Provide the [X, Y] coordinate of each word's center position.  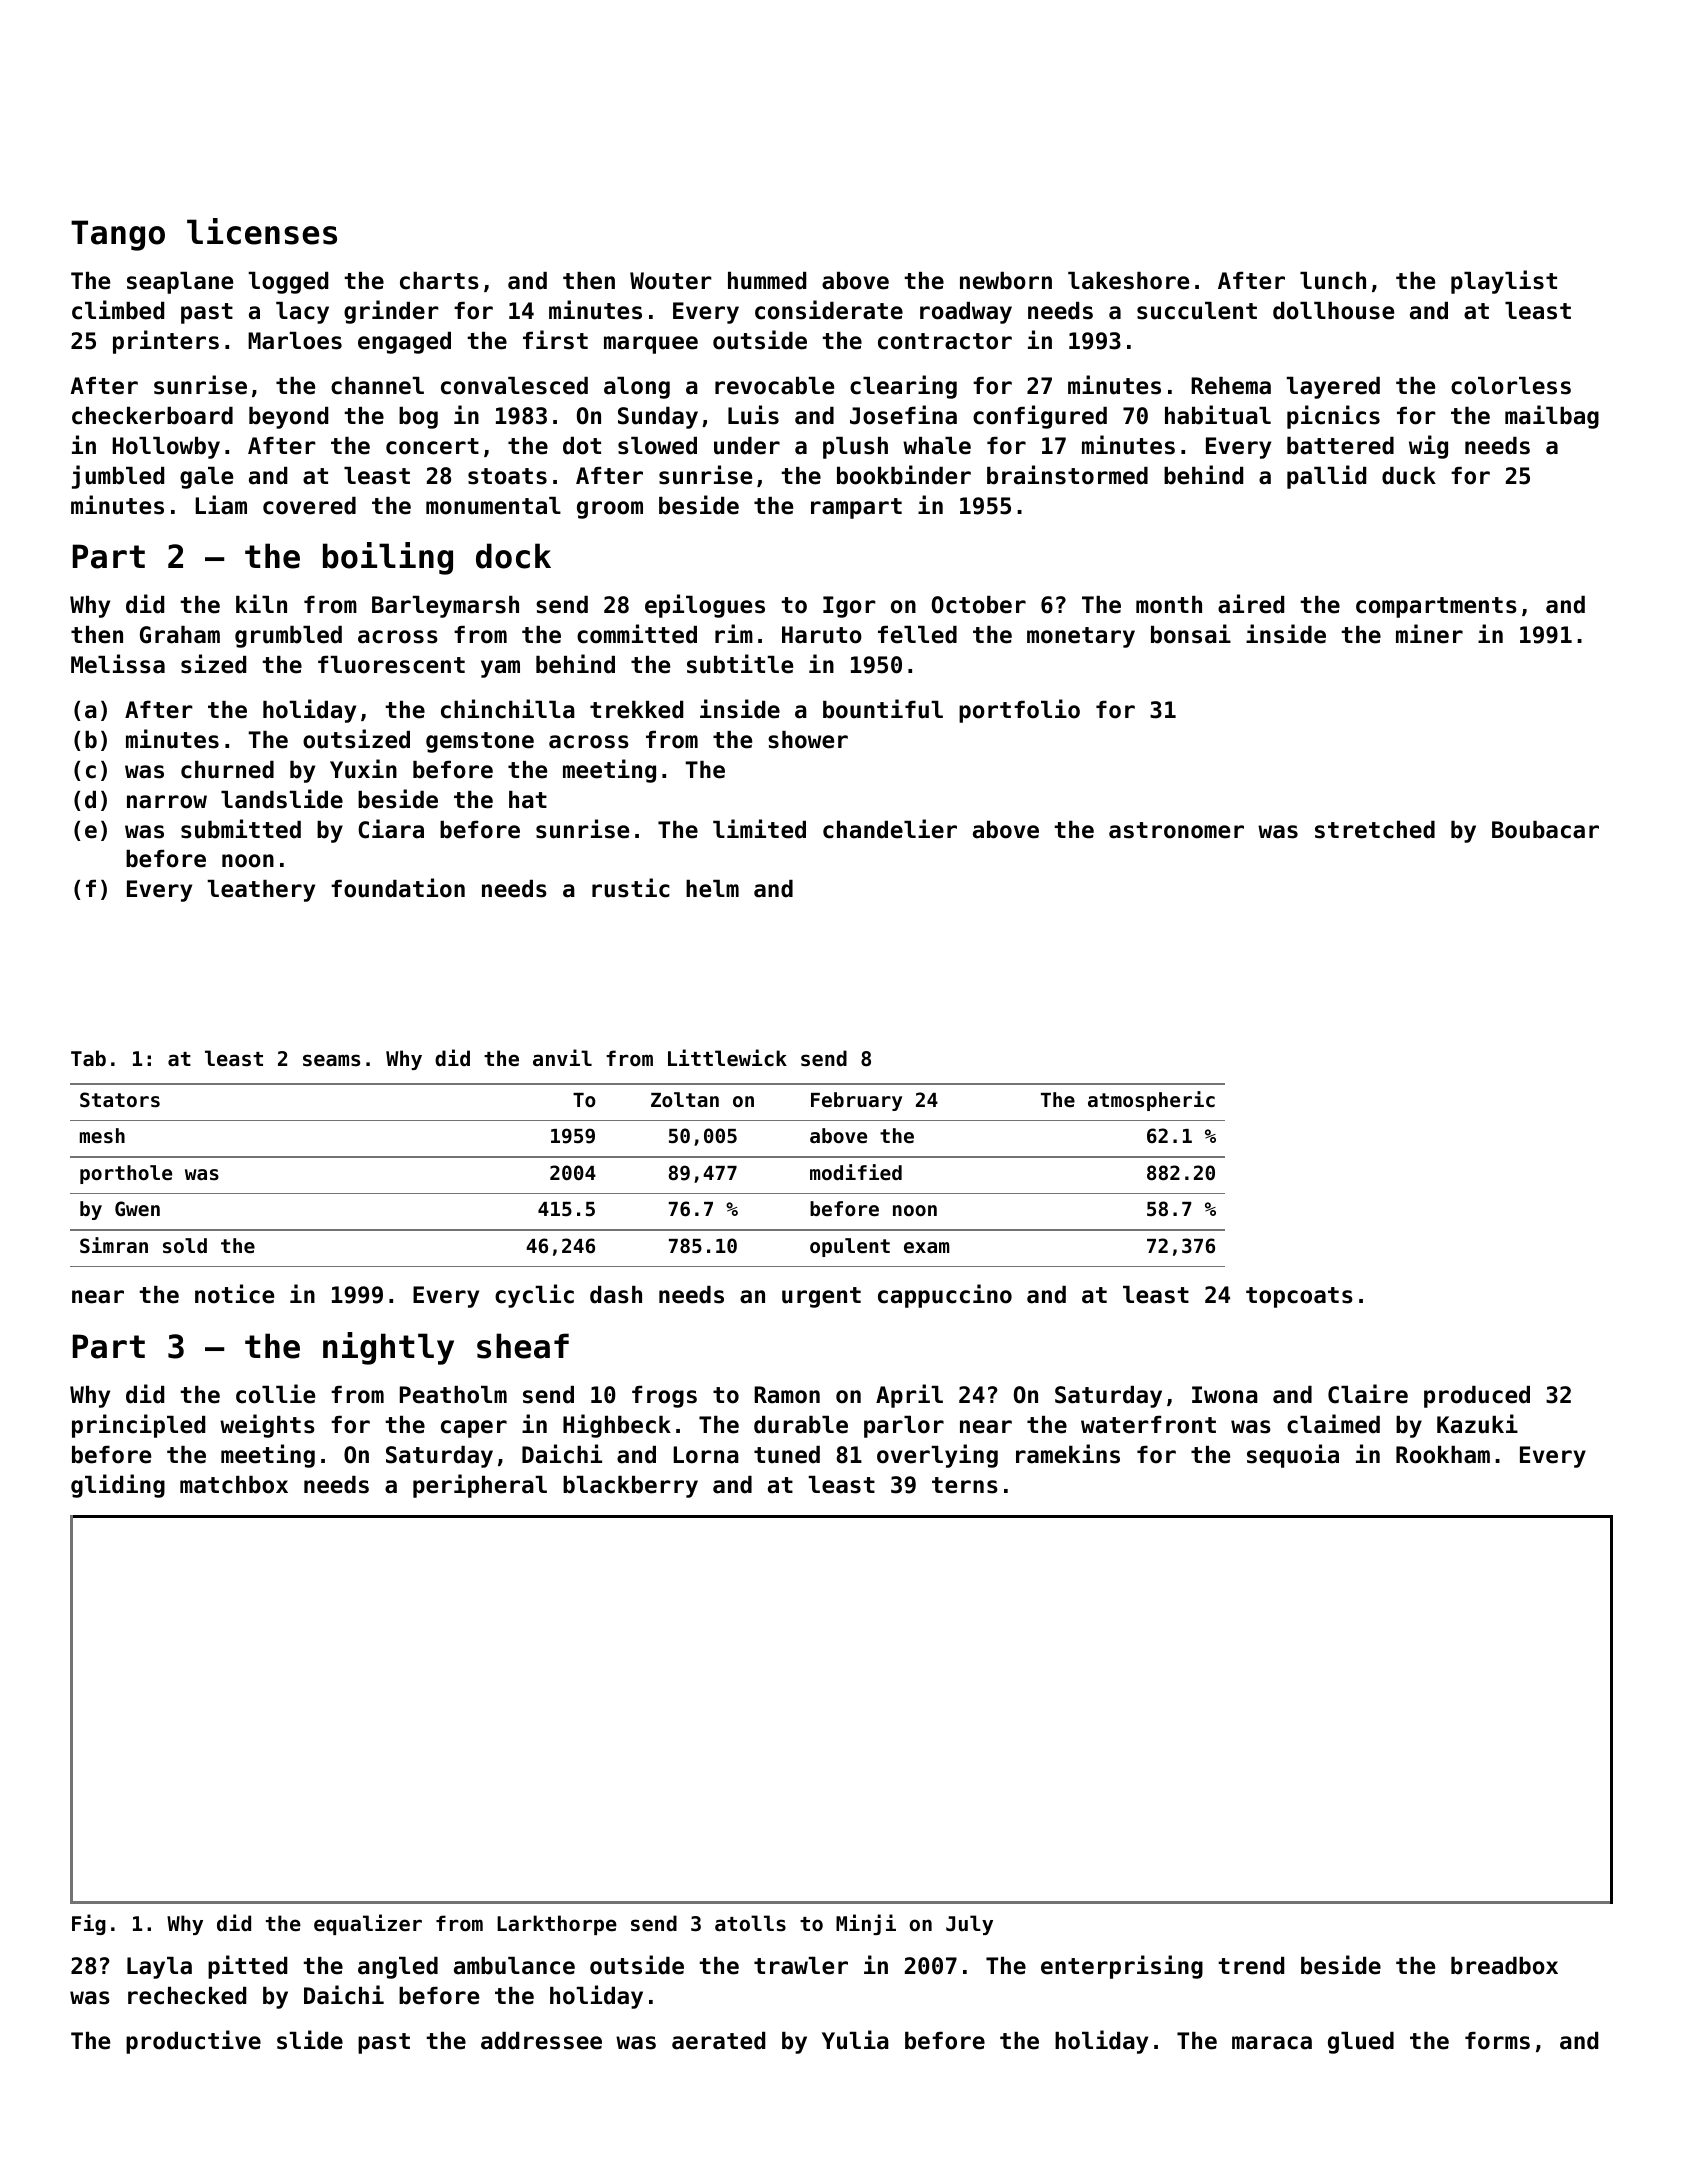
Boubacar [1545, 830]
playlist [1504, 282]
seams [331, 1060]
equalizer [368, 1924]
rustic [631, 888]
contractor [945, 341]
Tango [118, 235]
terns [965, 1485]
